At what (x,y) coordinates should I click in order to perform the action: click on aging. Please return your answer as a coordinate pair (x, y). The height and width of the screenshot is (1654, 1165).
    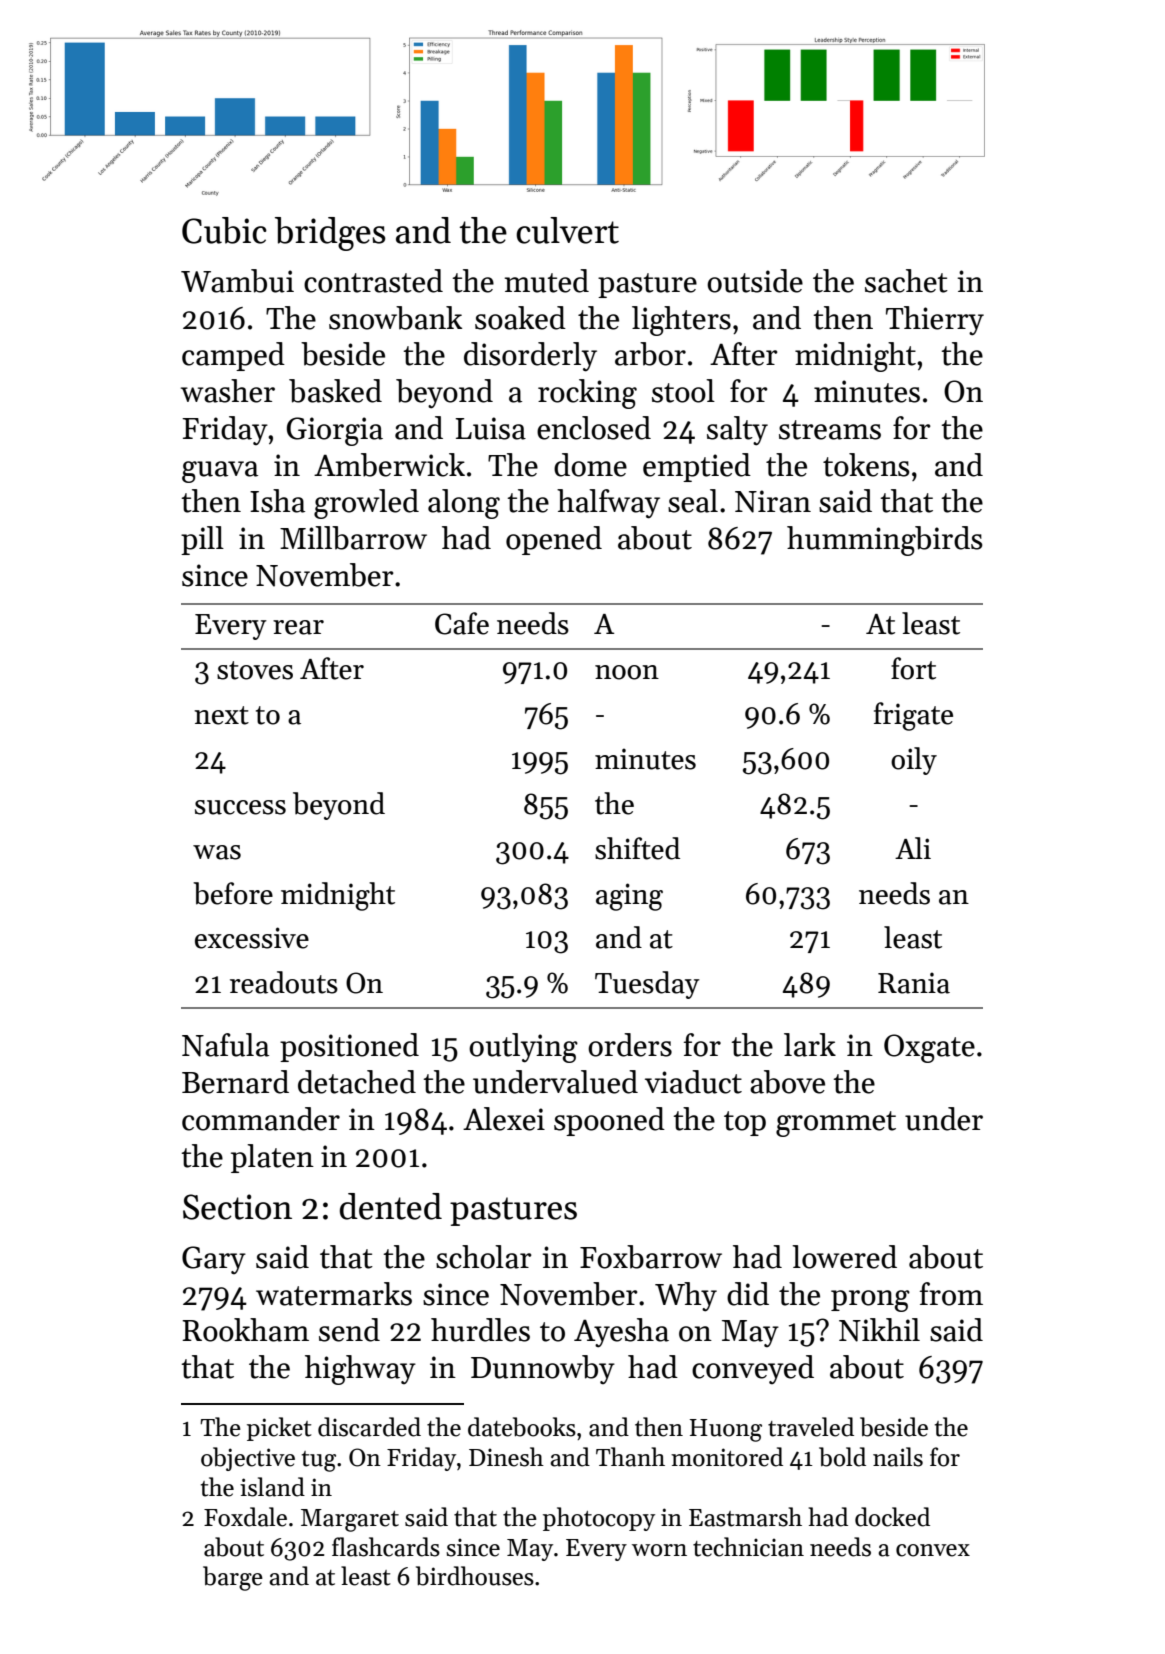
    Looking at the image, I should click on (629, 897).
